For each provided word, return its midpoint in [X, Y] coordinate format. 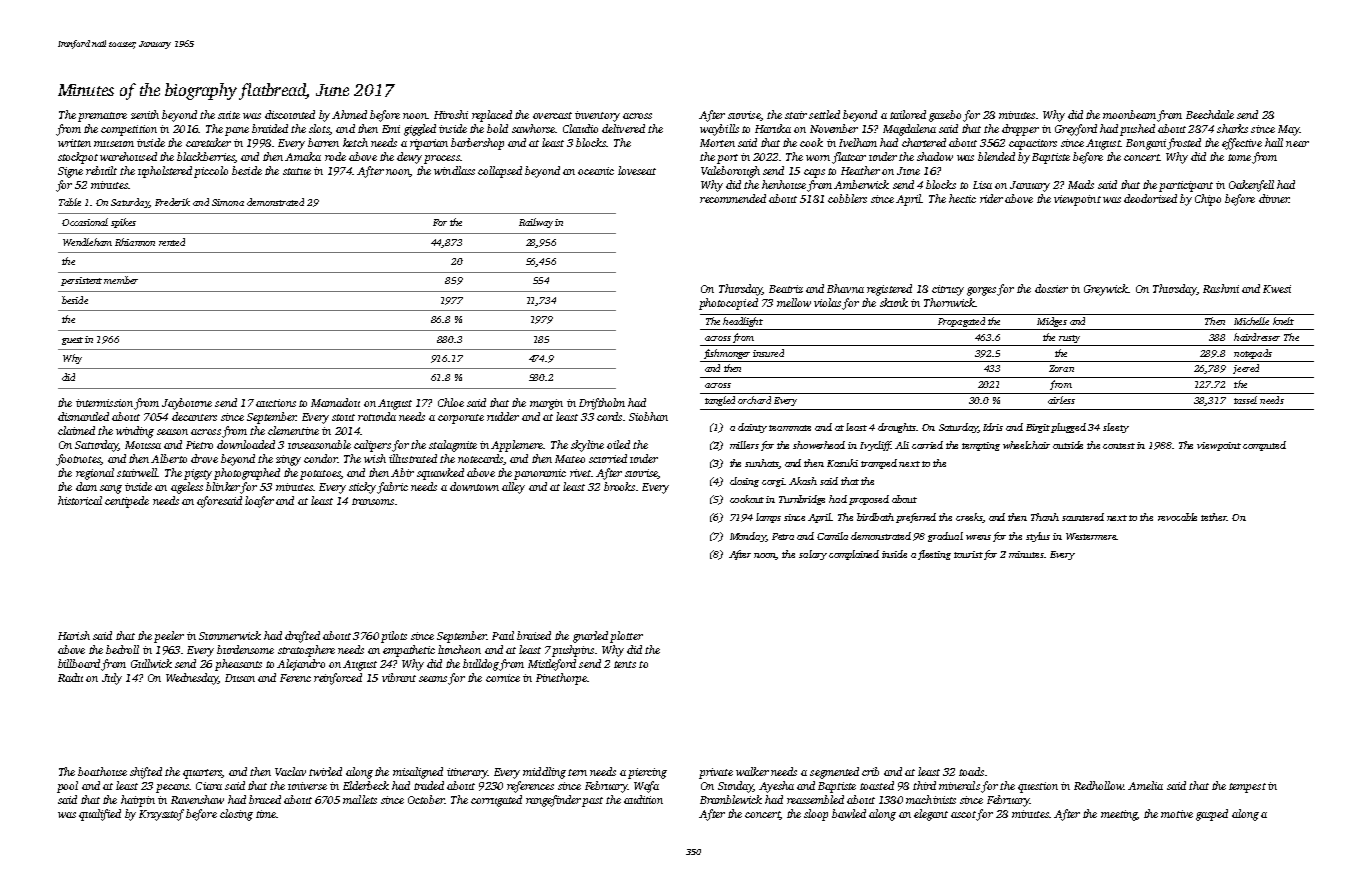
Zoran [1061, 368]
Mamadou [335, 402]
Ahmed [349, 114]
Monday [748, 537]
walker [752, 771]
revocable [1177, 517]
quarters [202, 774]
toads [971, 771]
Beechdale [1210, 114]
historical [80, 500]
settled [824, 114]
